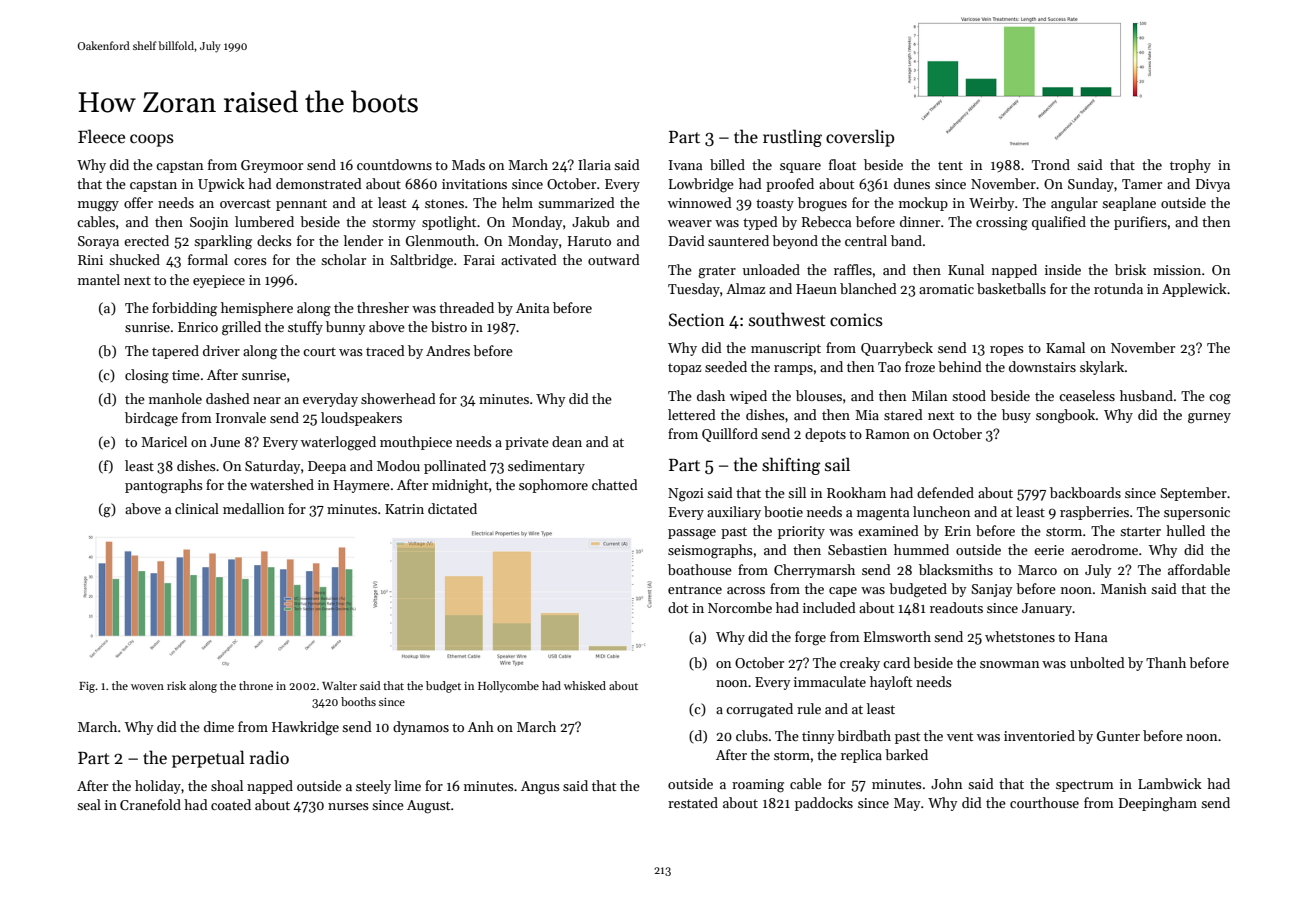 The height and width of the screenshot is (924, 1308). I want to click on affordable, so click(1199, 569).
